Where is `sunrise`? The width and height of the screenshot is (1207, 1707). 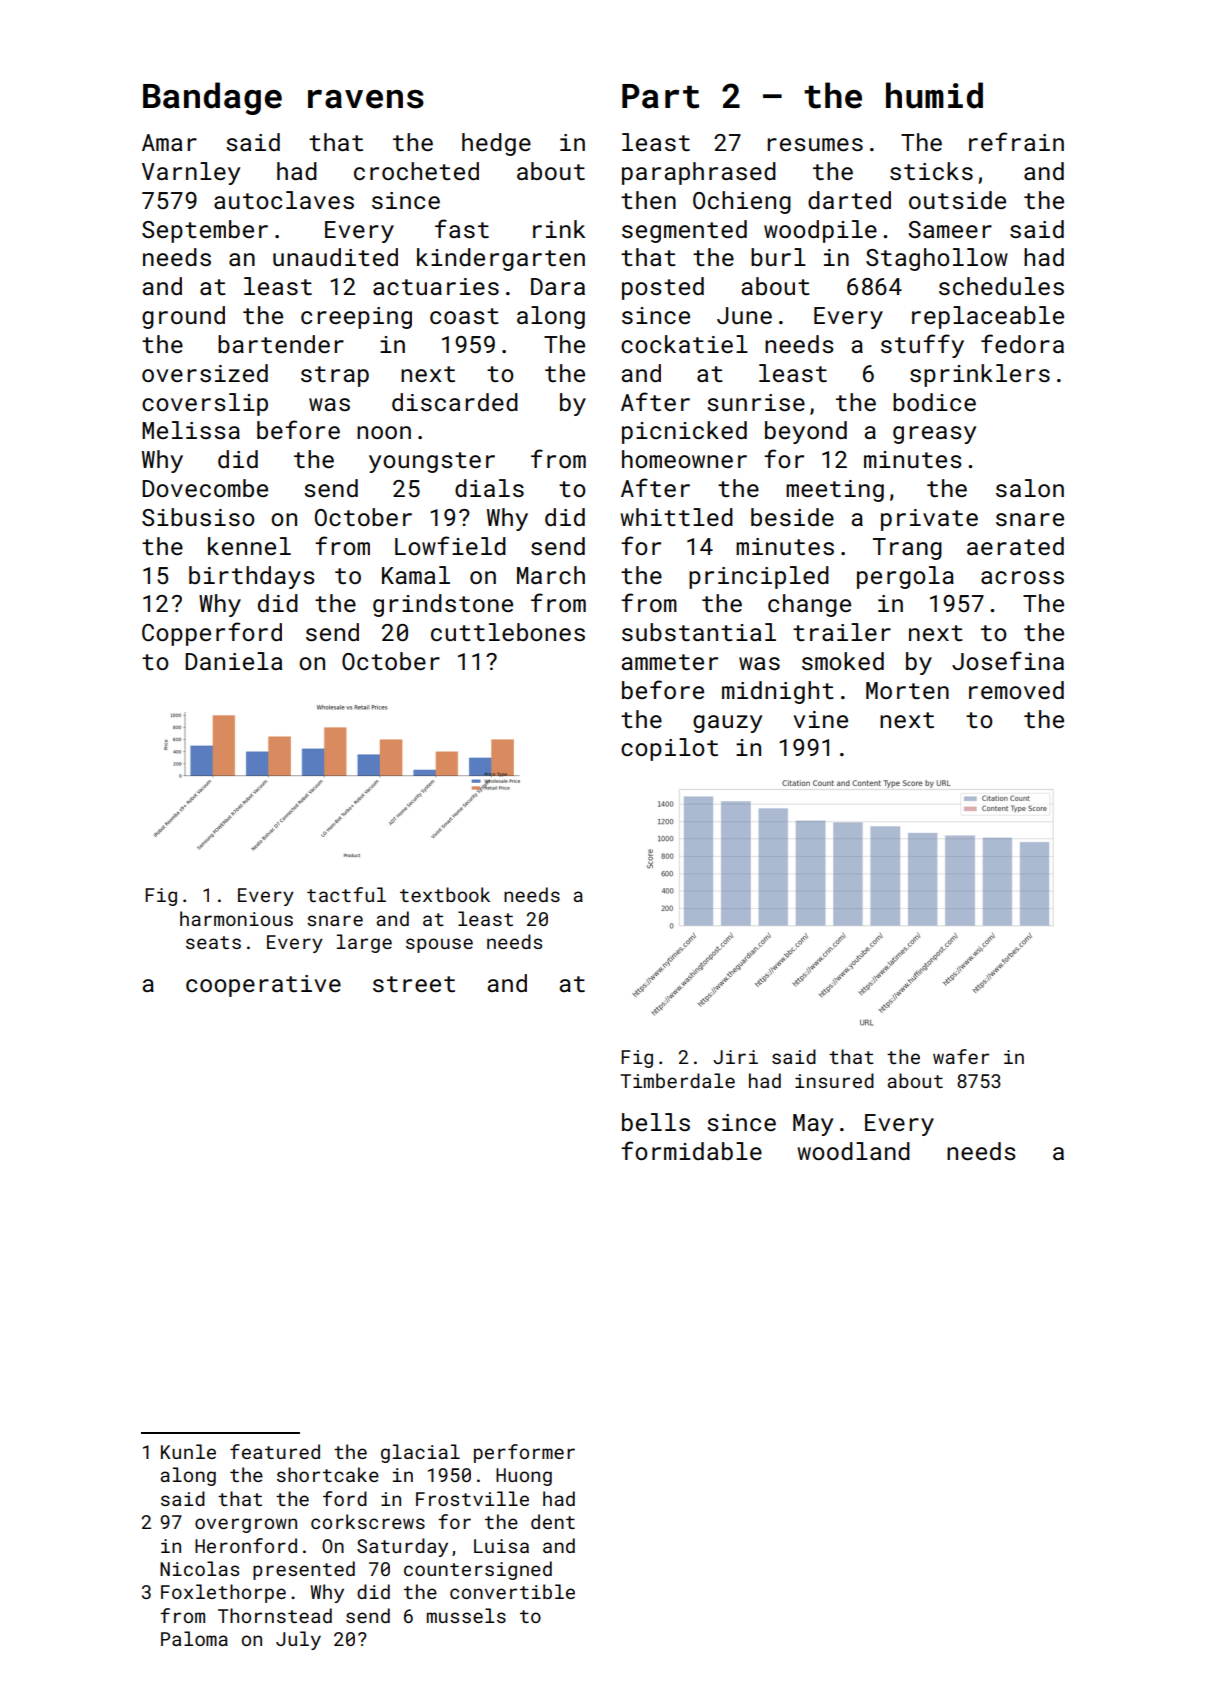
sunrise is located at coordinates (756, 402).
